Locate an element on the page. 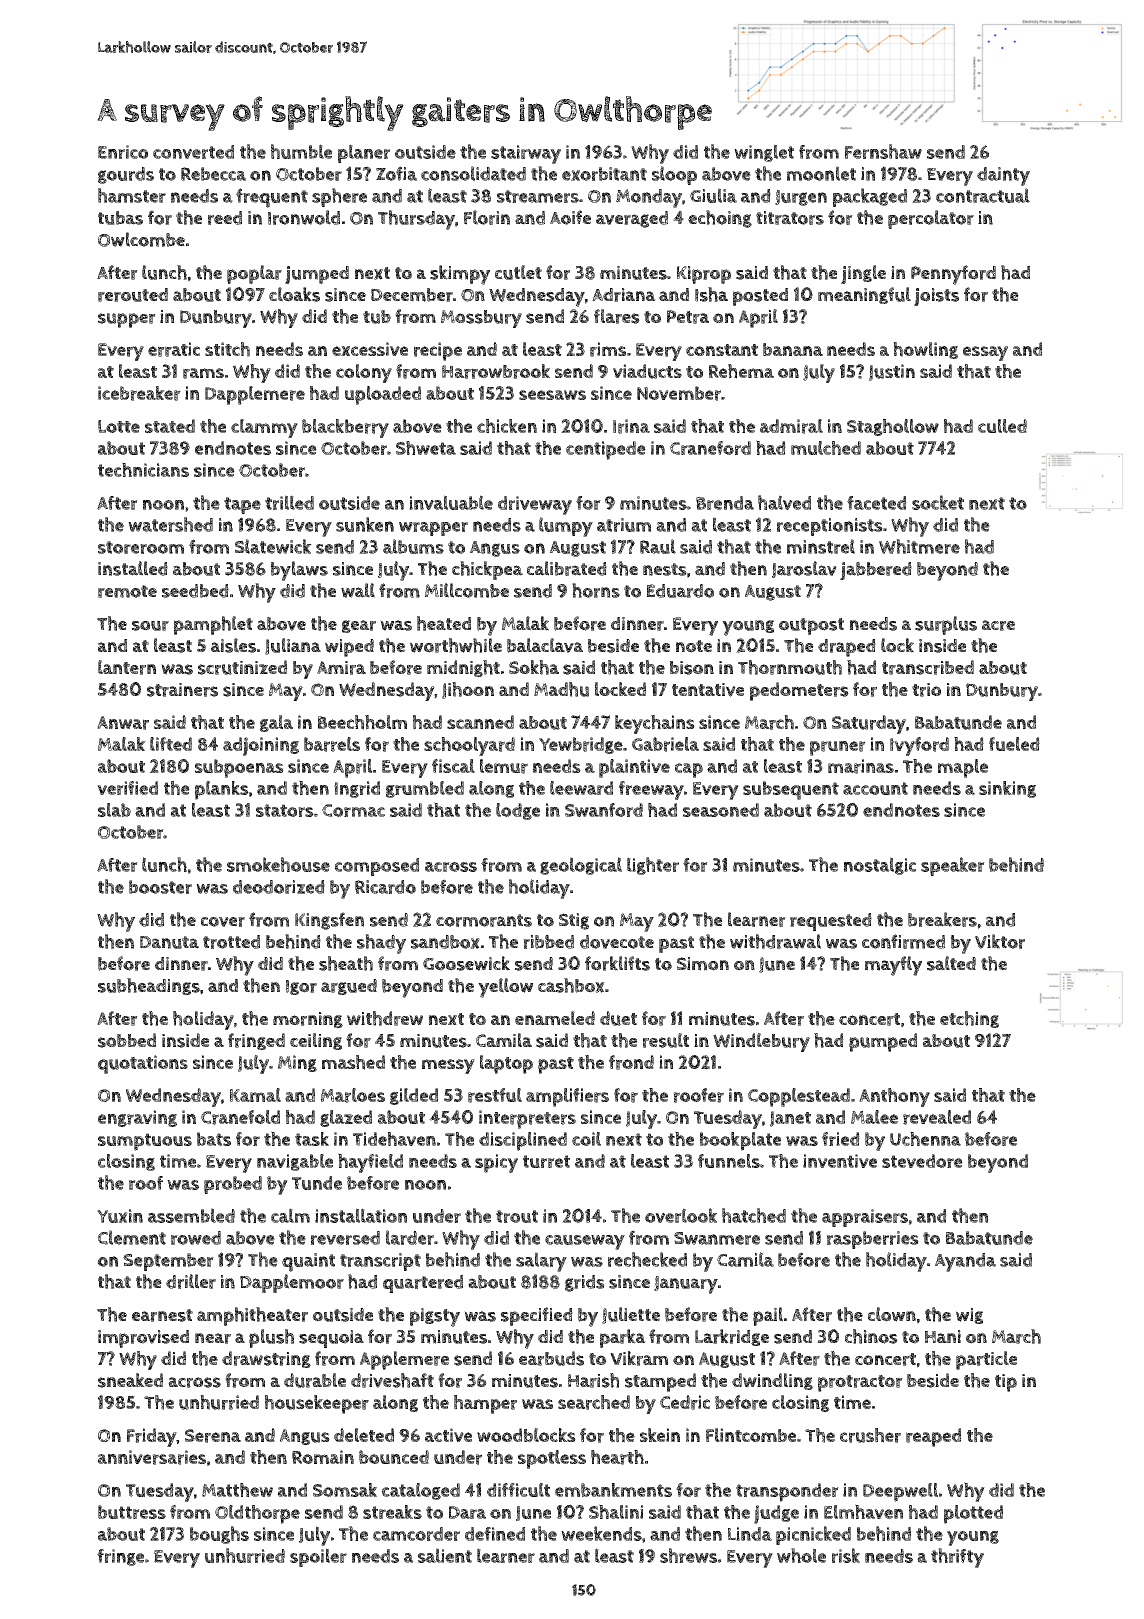 Image resolution: width=1144 pixels, height=1619 pixels. exorbitant is located at coordinates (604, 174).
